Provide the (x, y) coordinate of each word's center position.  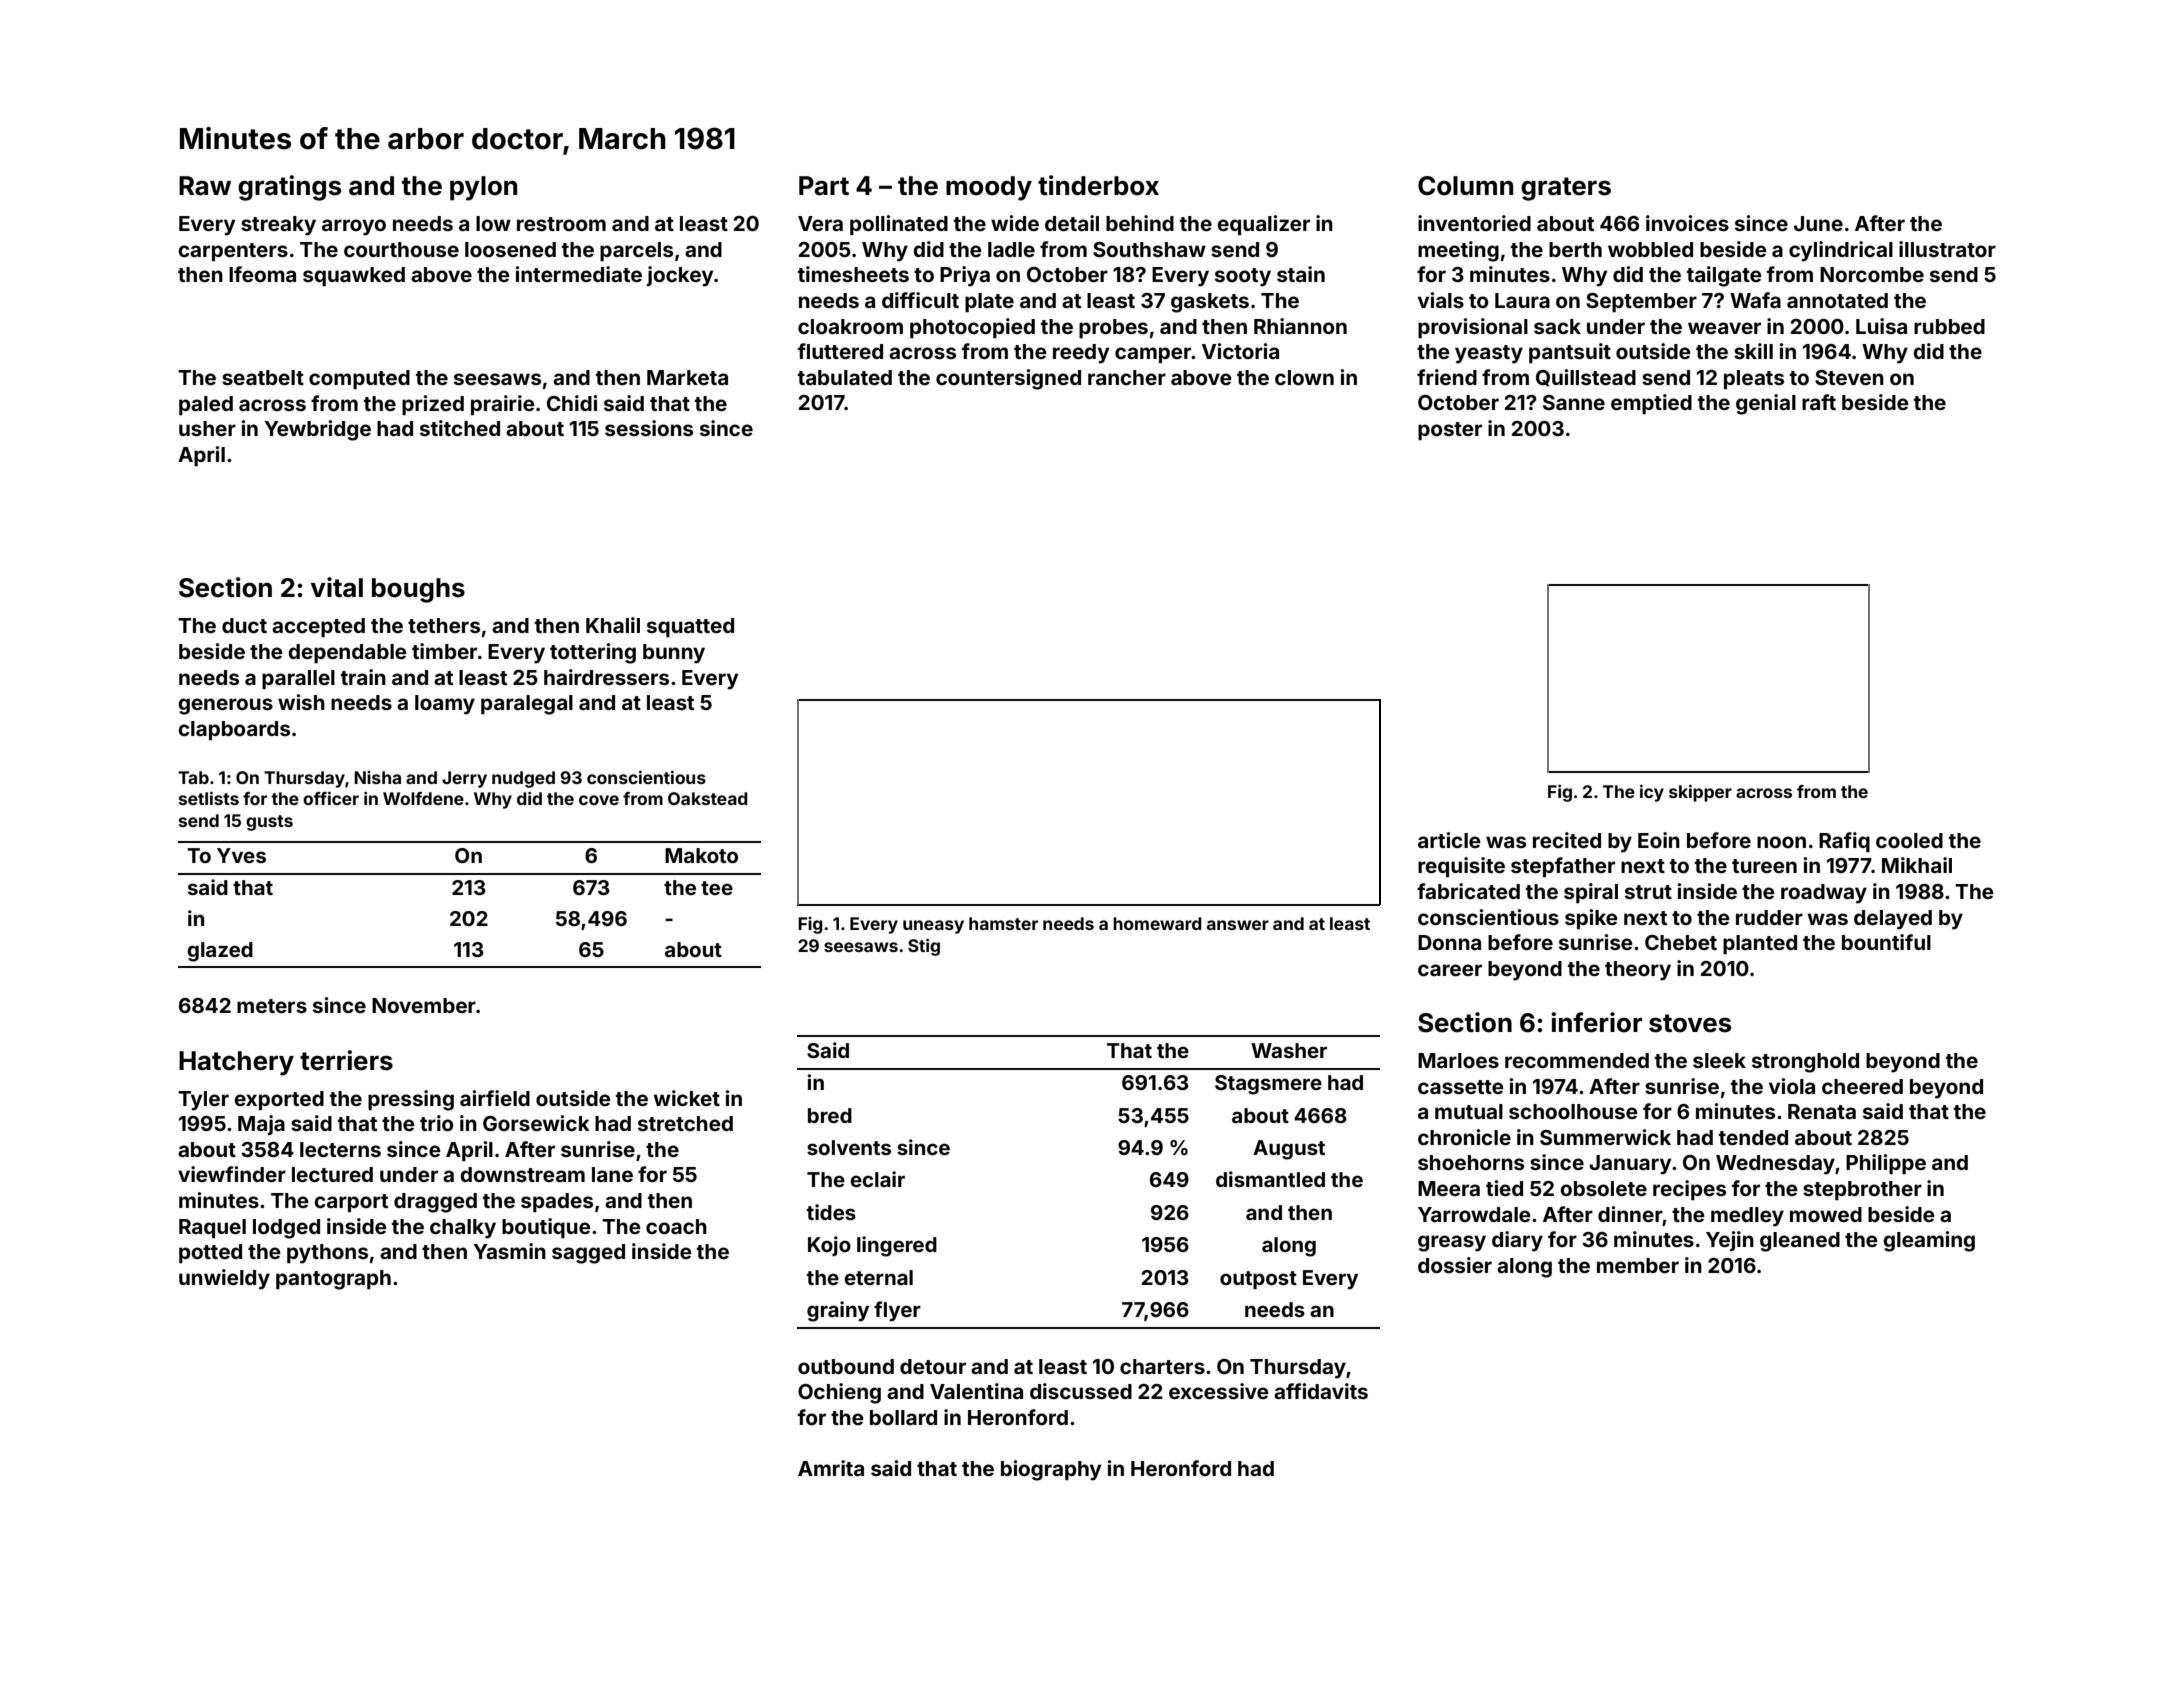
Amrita (831, 1468)
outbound (846, 1366)
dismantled (1270, 1179)
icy (1652, 793)
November (424, 1005)
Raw (205, 186)
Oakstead (708, 798)
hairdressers (606, 677)
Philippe (1886, 1164)
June (1818, 223)
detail (1072, 223)
